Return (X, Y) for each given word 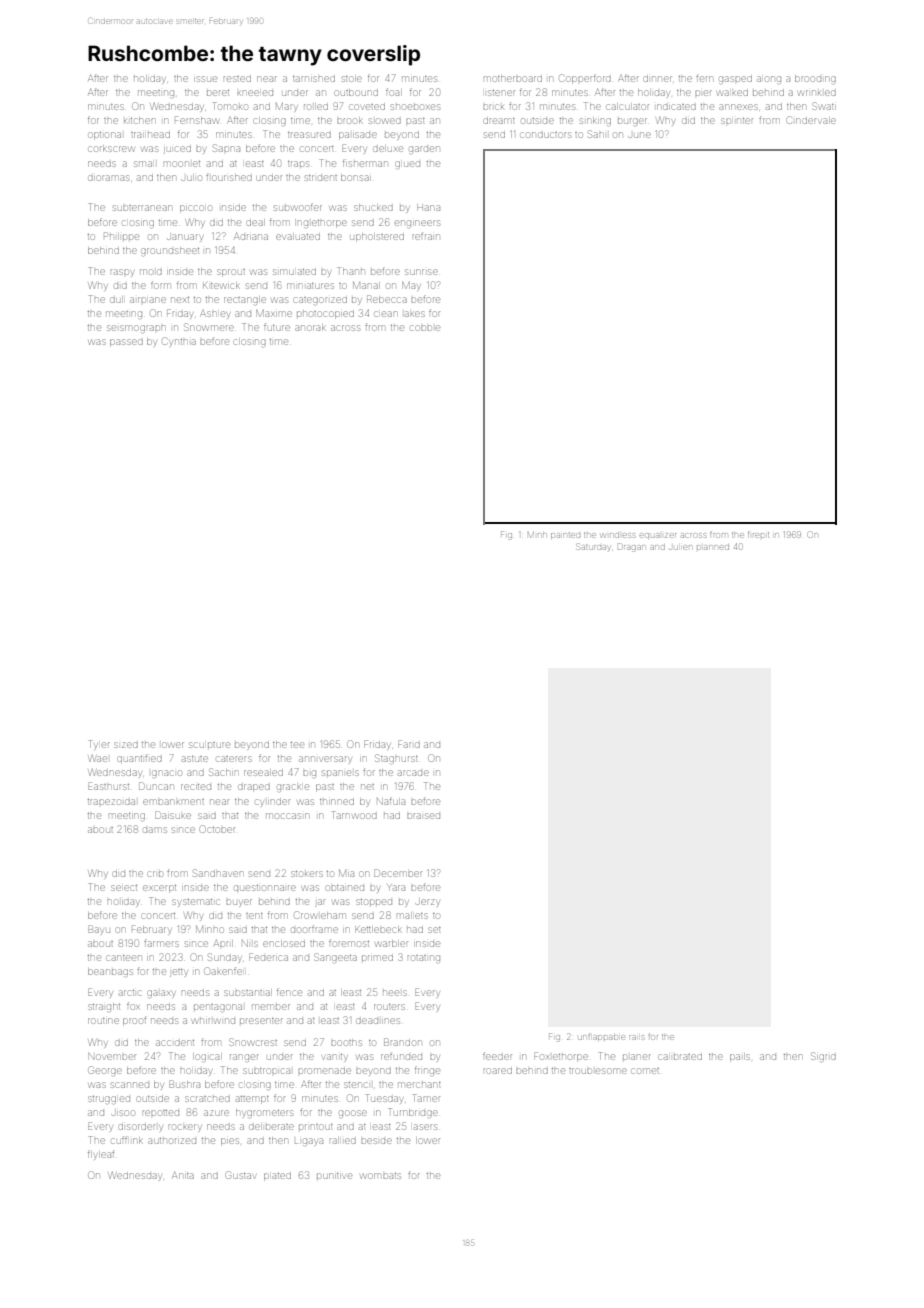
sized (126, 745)
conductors (546, 135)
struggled (109, 1099)
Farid (409, 744)
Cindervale (811, 120)
